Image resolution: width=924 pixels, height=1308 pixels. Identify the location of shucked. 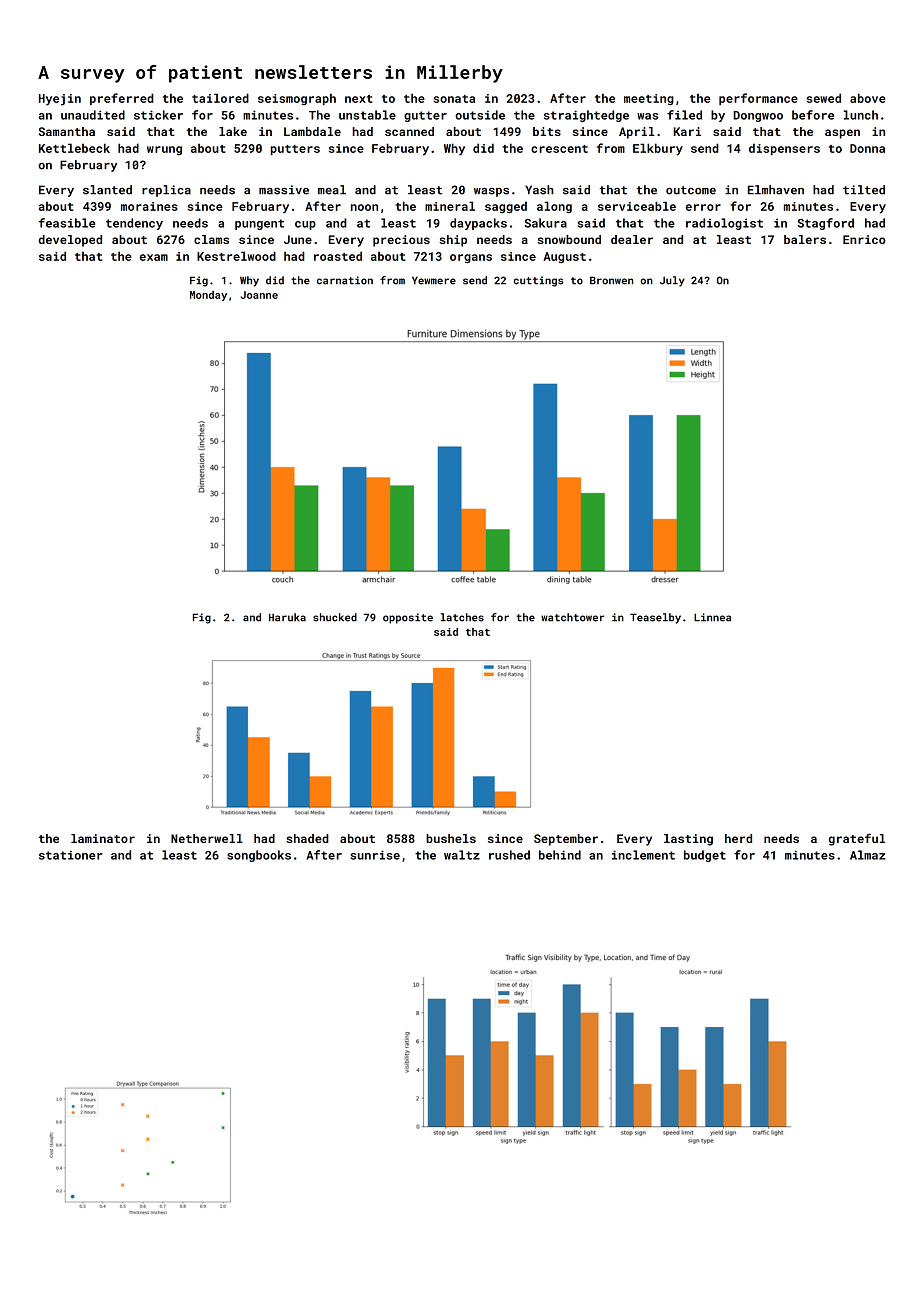
(335, 617).
